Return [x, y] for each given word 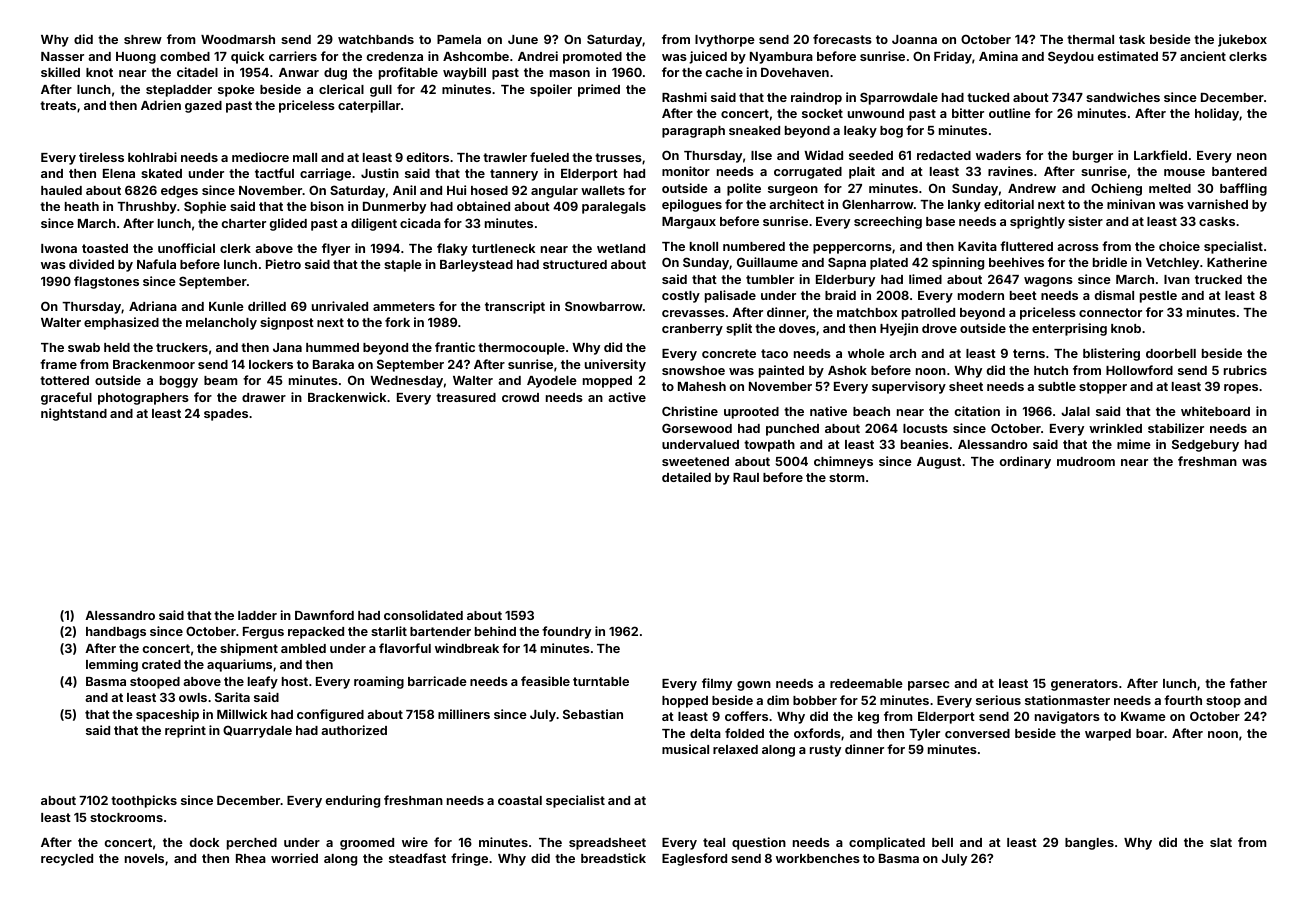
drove [939, 328]
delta [705, 733]
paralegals [614, 208]
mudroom [1086, 461]
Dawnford [324, 615]
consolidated [423, 615]
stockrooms [126, 817]
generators [1084, 685]
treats [58, 105]
